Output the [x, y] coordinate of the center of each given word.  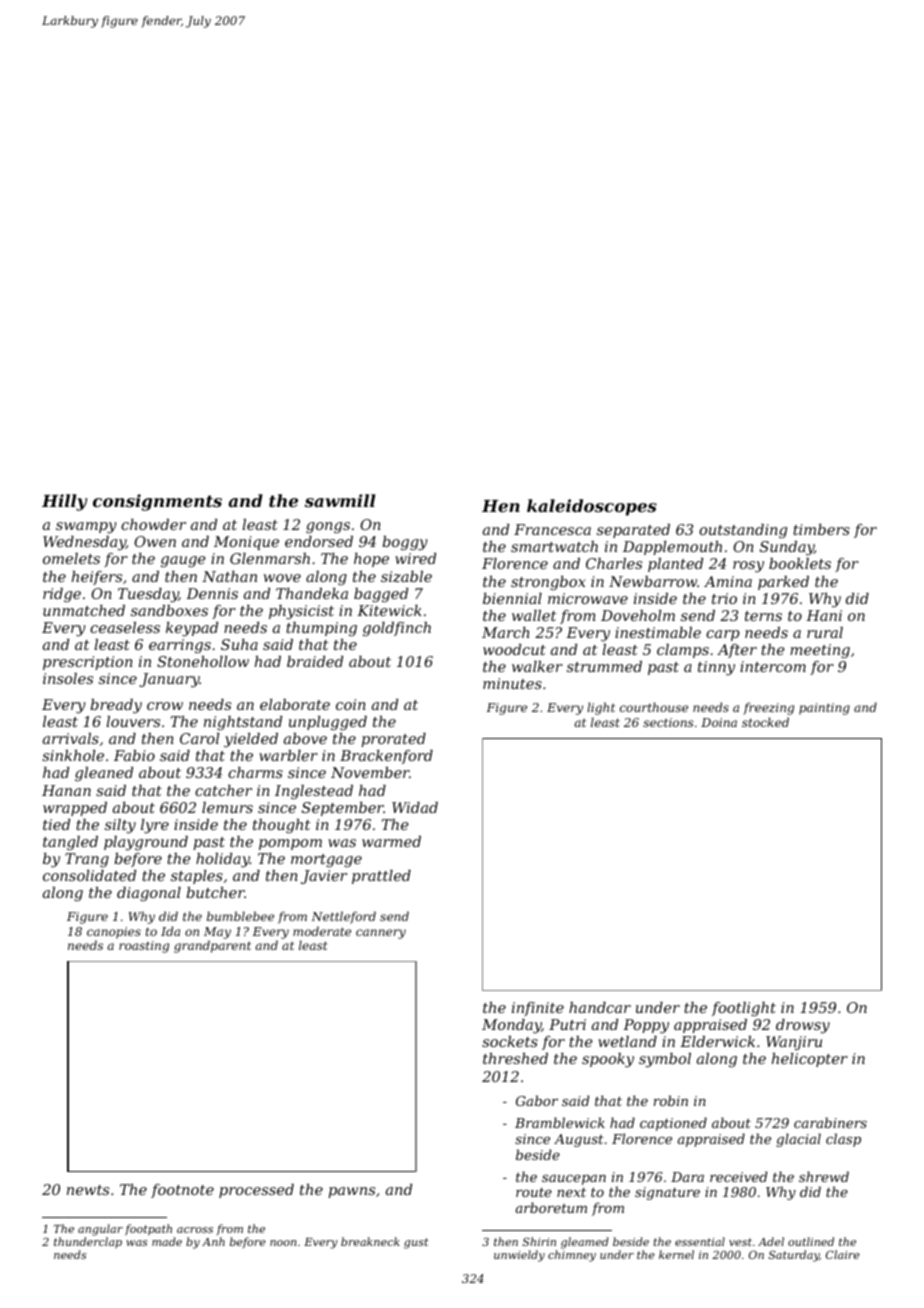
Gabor [537, 1100]
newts [88, 1190]
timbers [821, 529]
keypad [192, 629]
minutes [512, 683]
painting [824, 709]
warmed [391, 841]
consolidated [89, 875]
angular [100, 1230]
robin [671, 1100]
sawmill [340, 500]
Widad [415, 807]
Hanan [66, 790]
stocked [765, 722]
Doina [719, 722]
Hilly [64, 502]
